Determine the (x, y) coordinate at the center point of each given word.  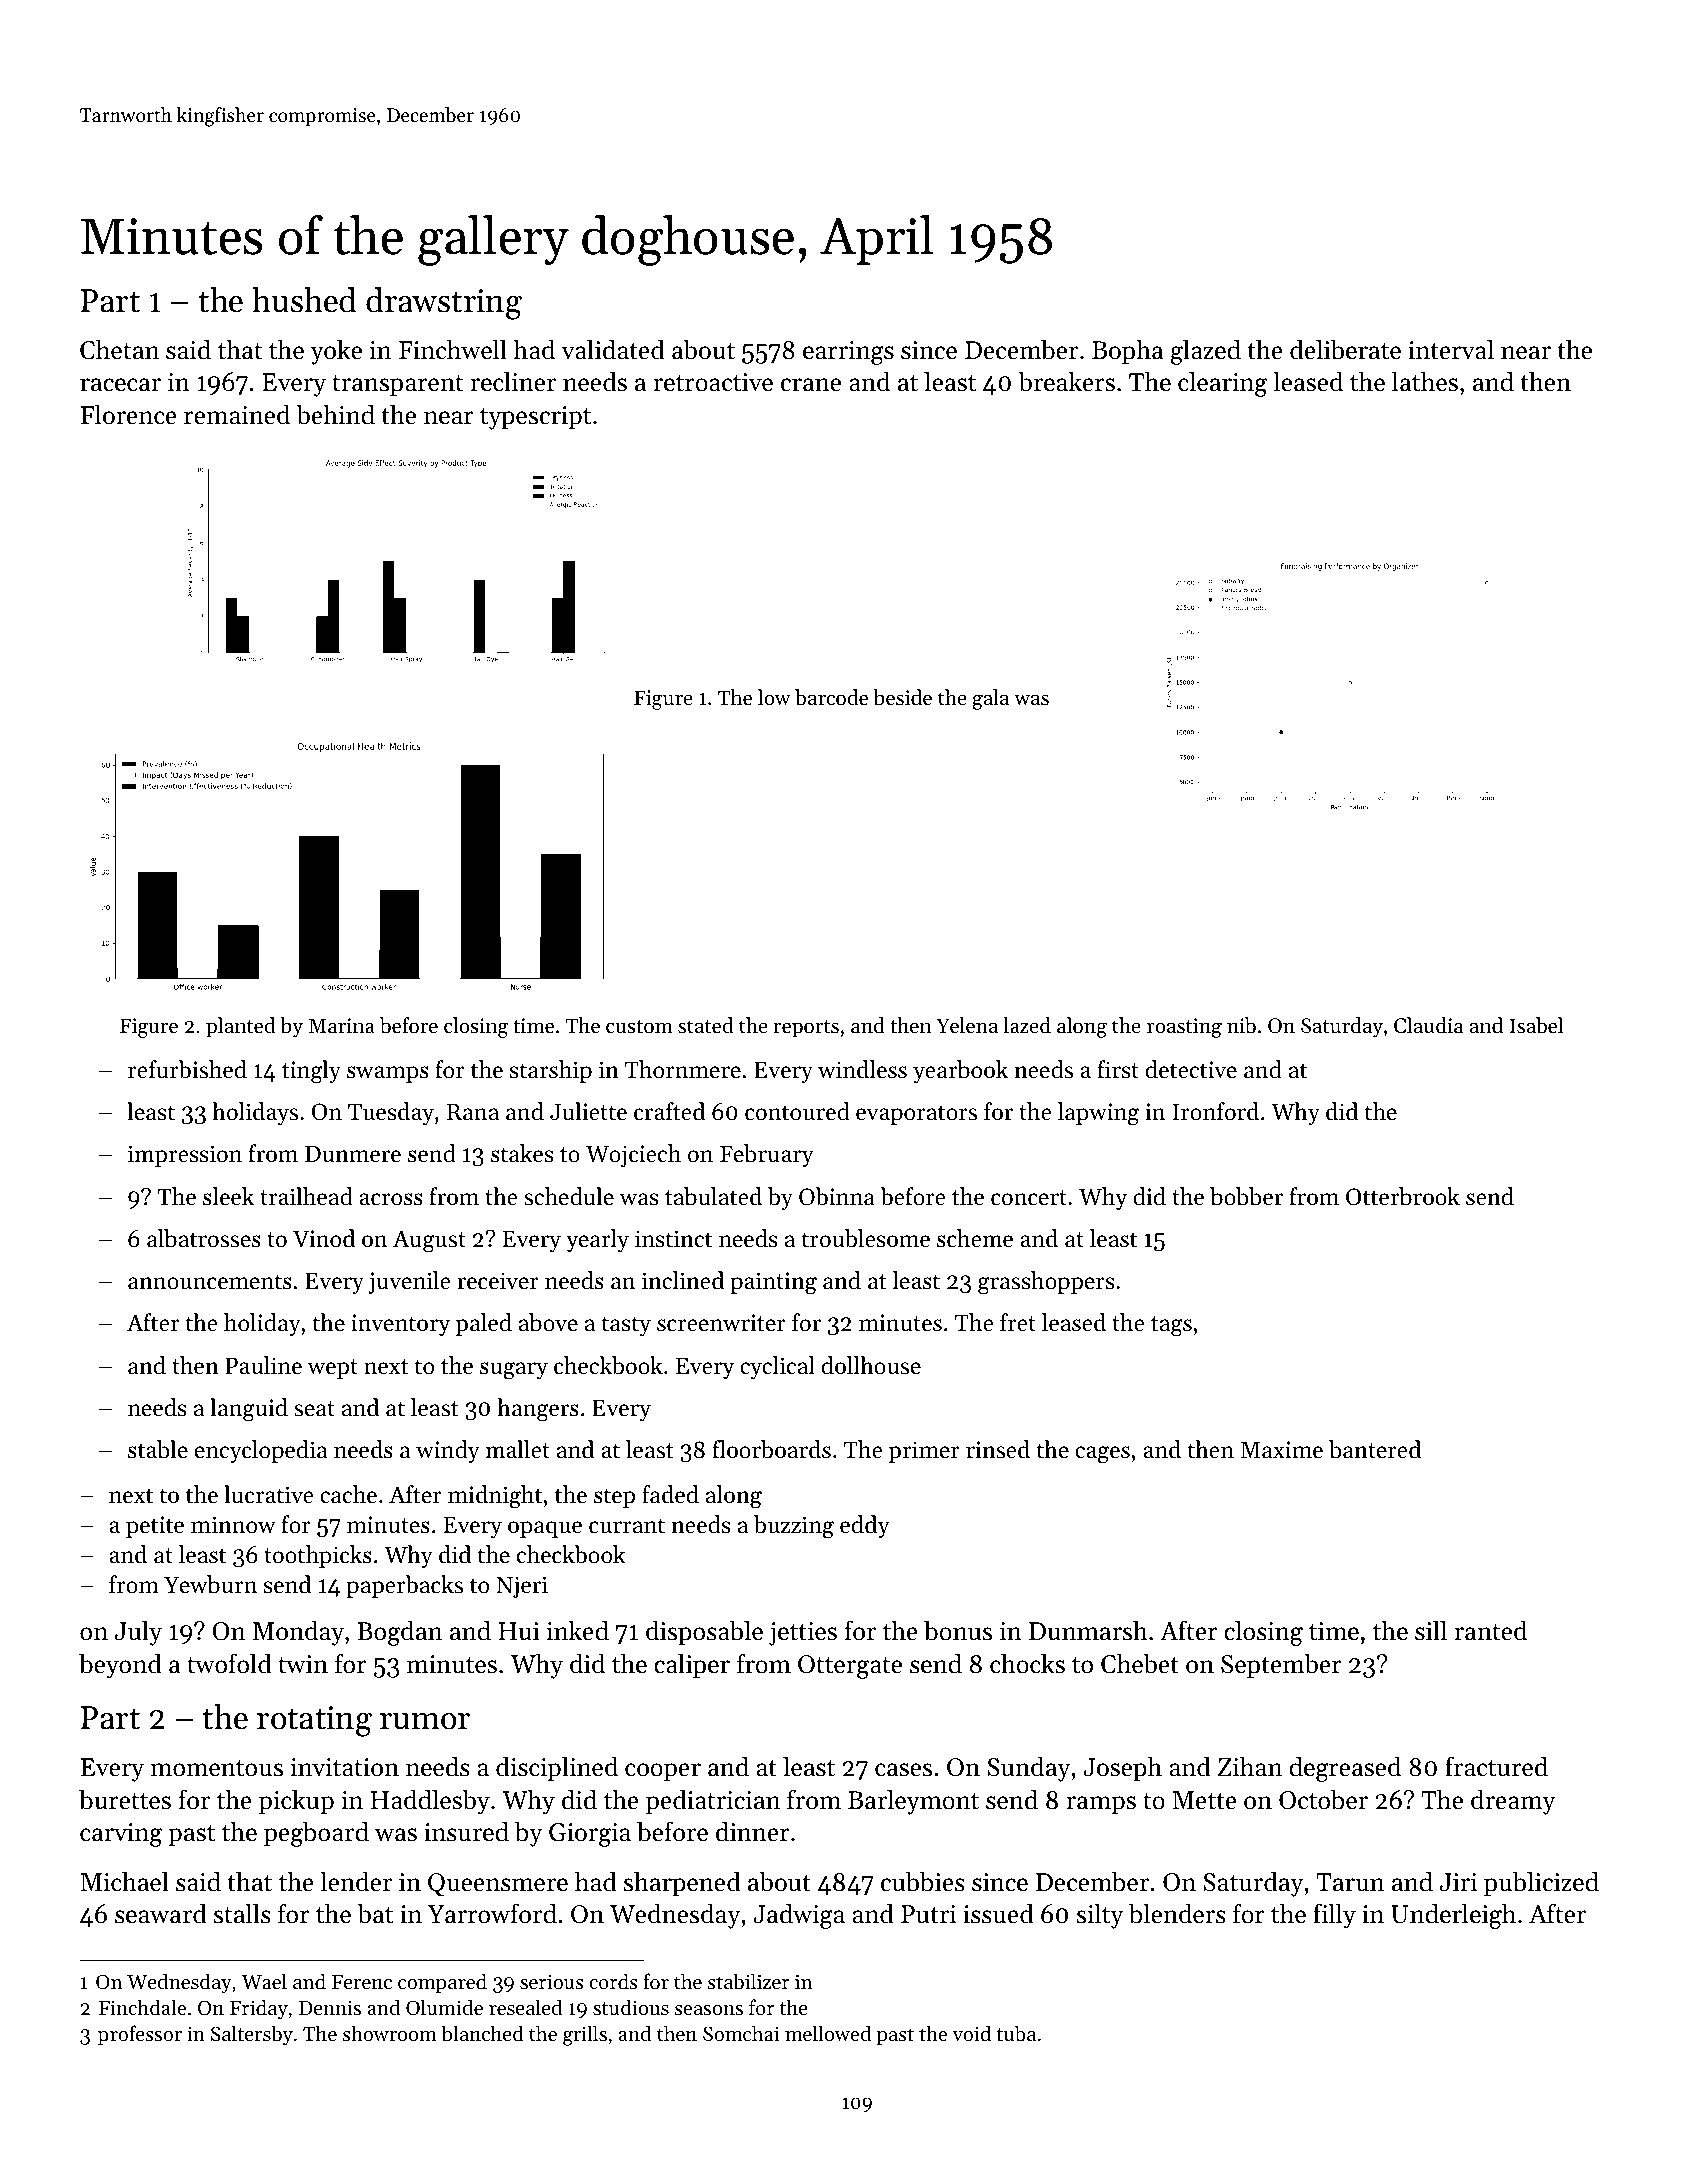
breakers (1066, 381)
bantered (1375, 1449)
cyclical (777, 1367)
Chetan (119, 349)
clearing (1222, 384)
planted (240, 1027)
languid (249, 1410)
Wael (264, 1981)
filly (1334, 1916)
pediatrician (713, 1802)
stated (705, 1025)
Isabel (1536, 1025)
